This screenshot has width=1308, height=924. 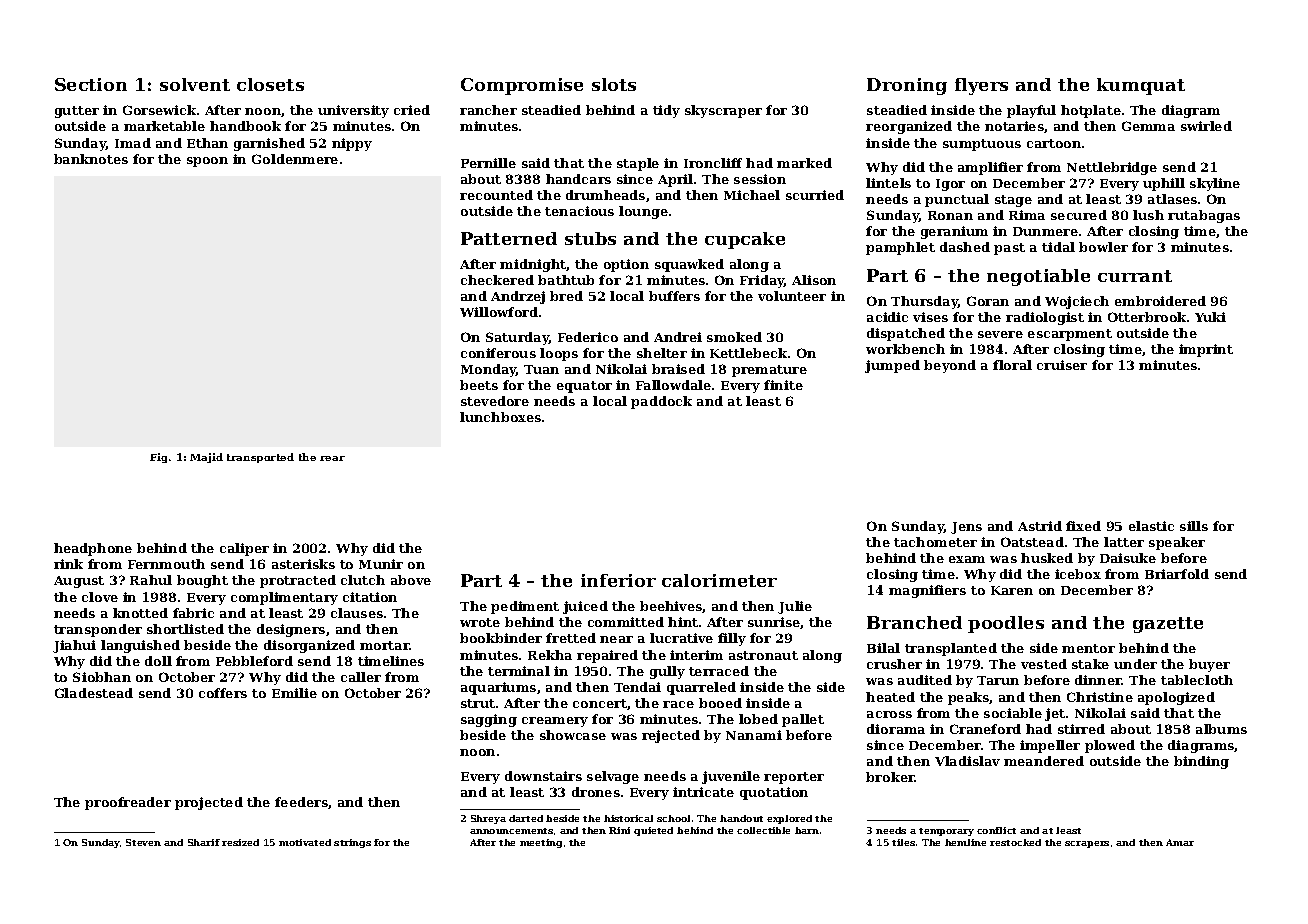 I want to click on lunchboxes, so click(x=500, y=417).
